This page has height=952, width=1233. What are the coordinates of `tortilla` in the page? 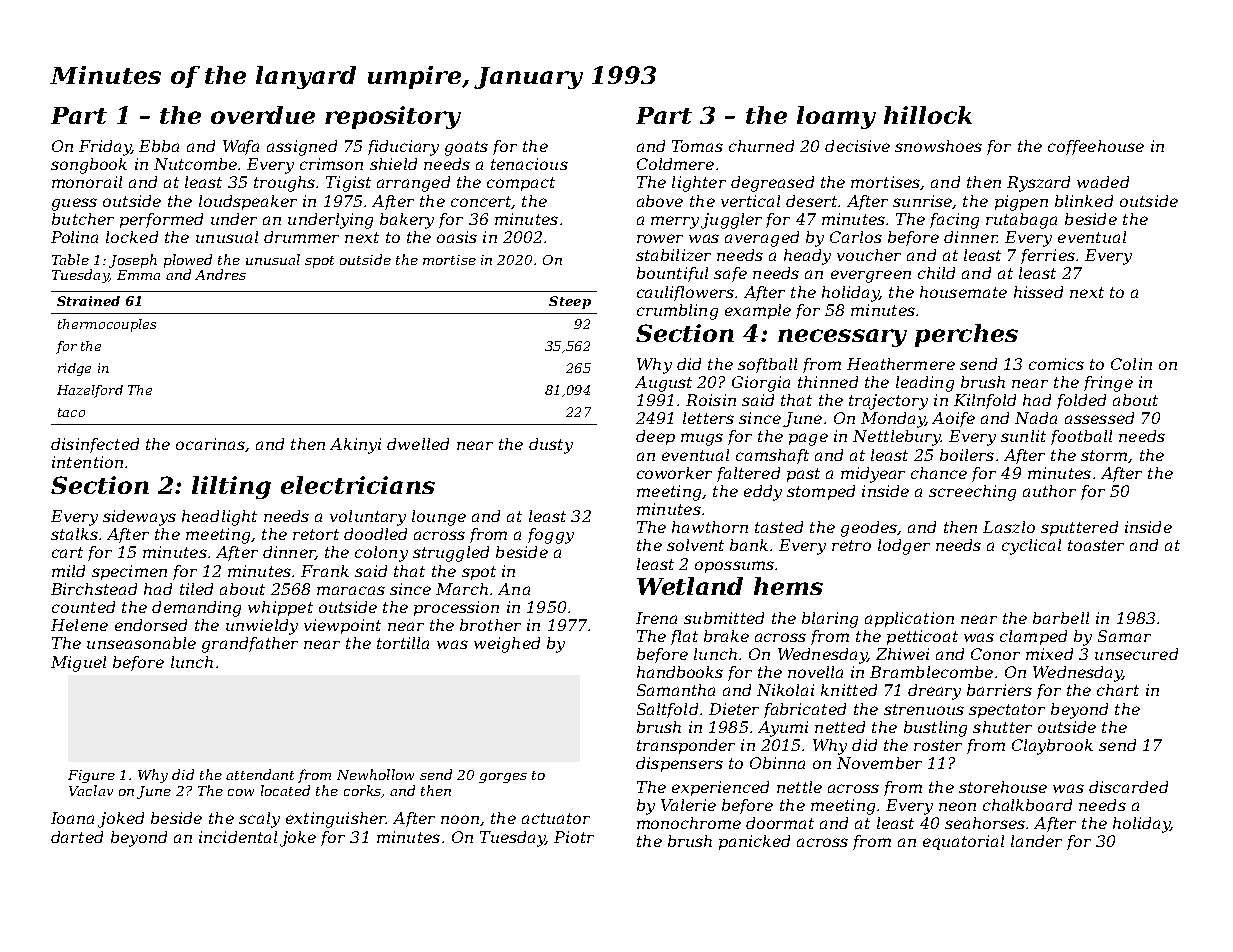 It's located at (403, 643).
